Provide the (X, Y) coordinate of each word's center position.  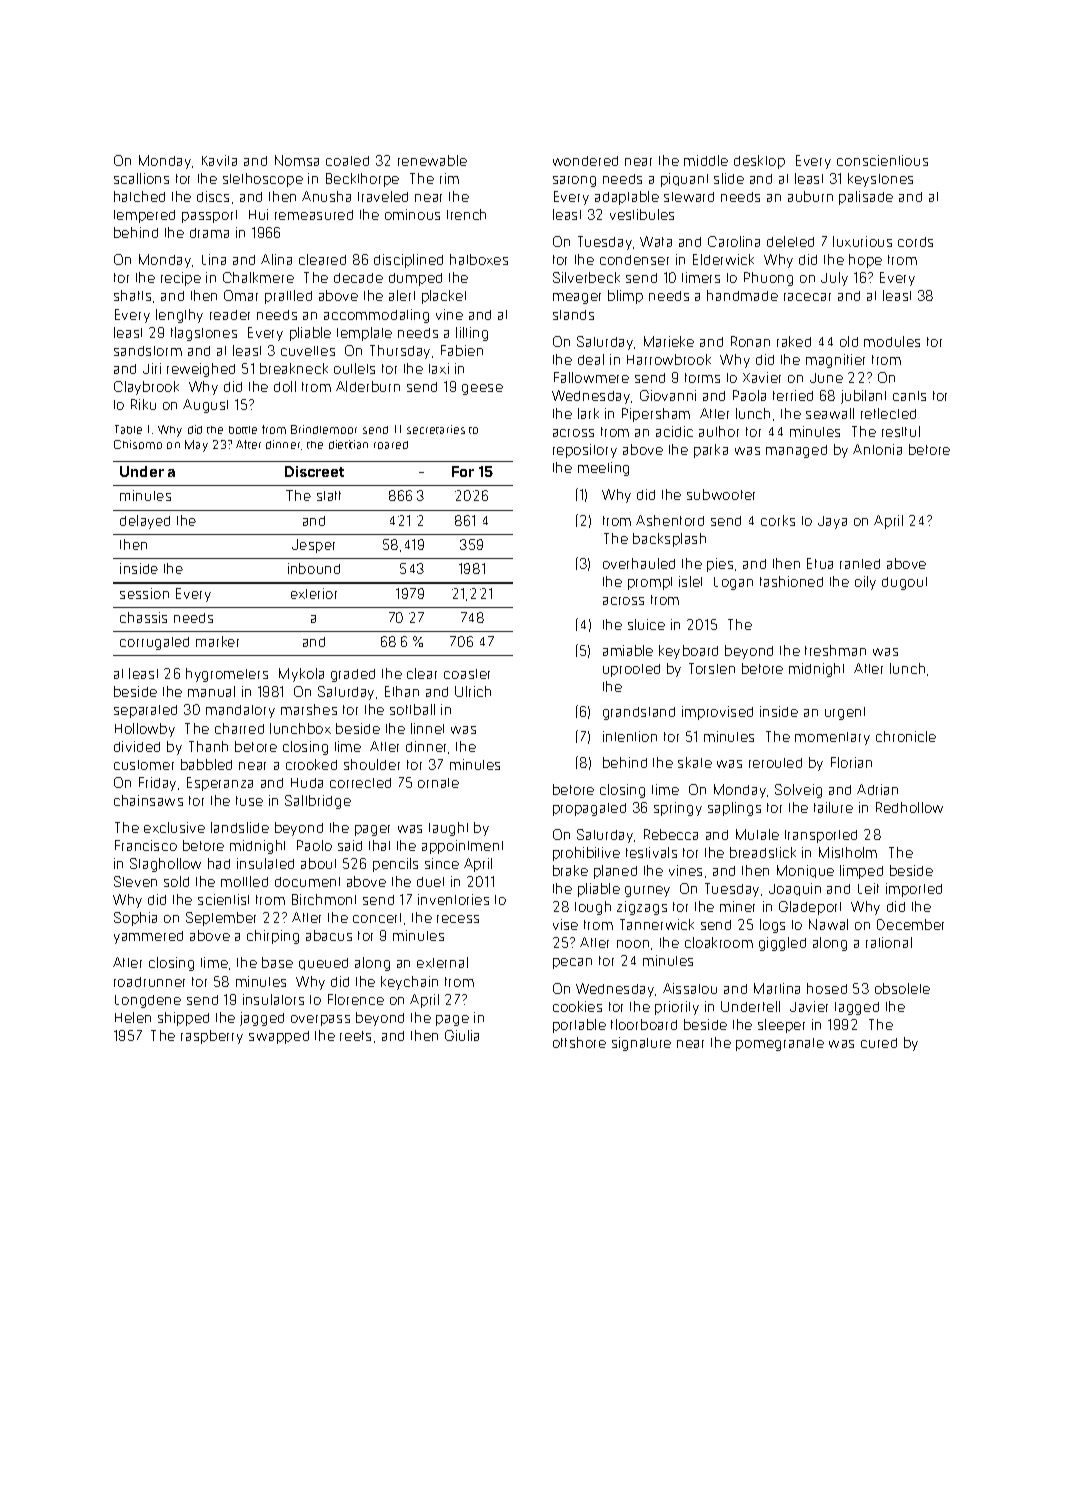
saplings (734, 809)
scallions (141, 178)
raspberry (212, 1037)
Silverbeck (586, 277)
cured (879, 1043)
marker (217, 641)
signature (641, 1044)
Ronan (750, 341)
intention (630, 736)
